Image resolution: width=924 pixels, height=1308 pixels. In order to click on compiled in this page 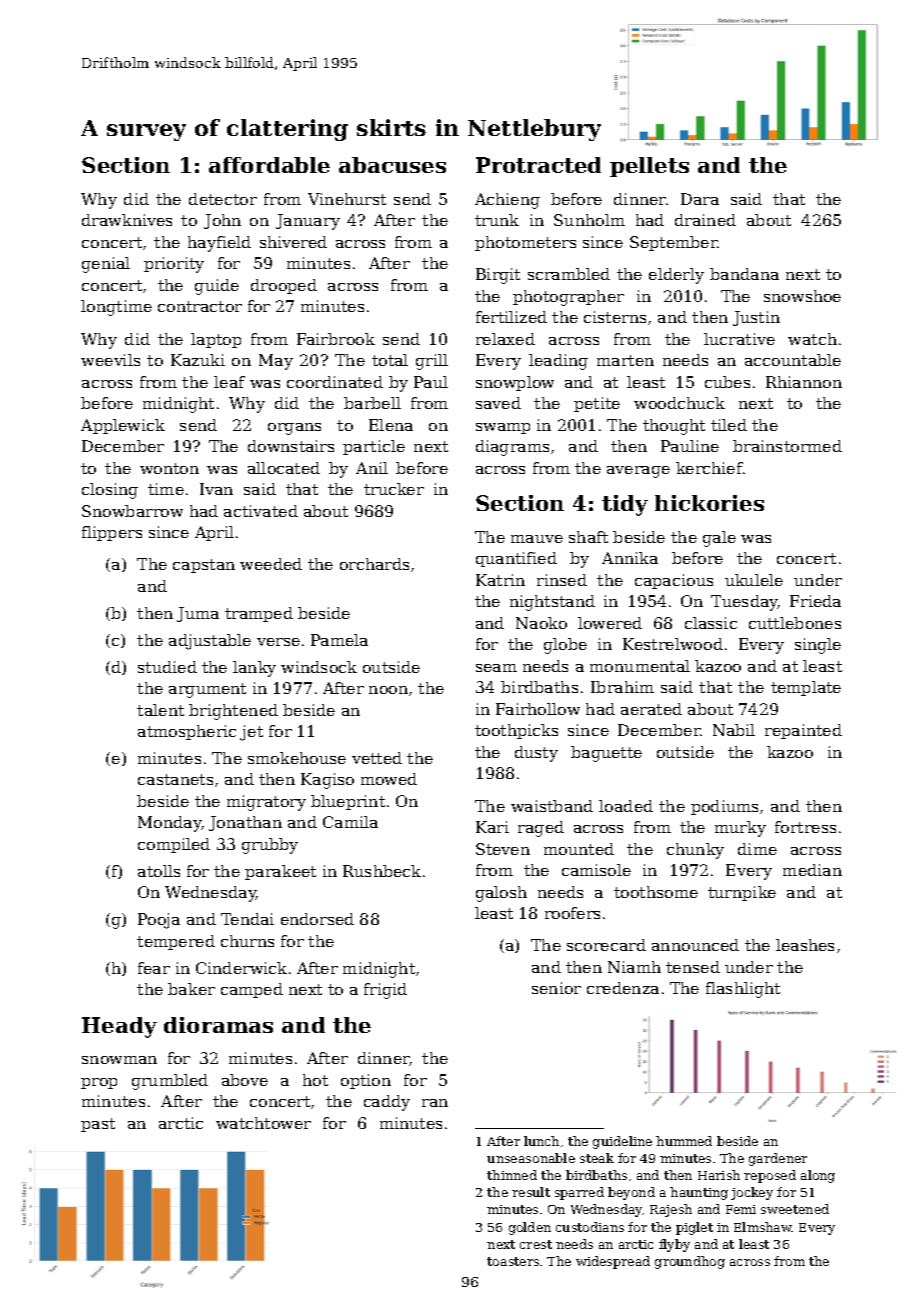, I will do `click(174, 845)`.
